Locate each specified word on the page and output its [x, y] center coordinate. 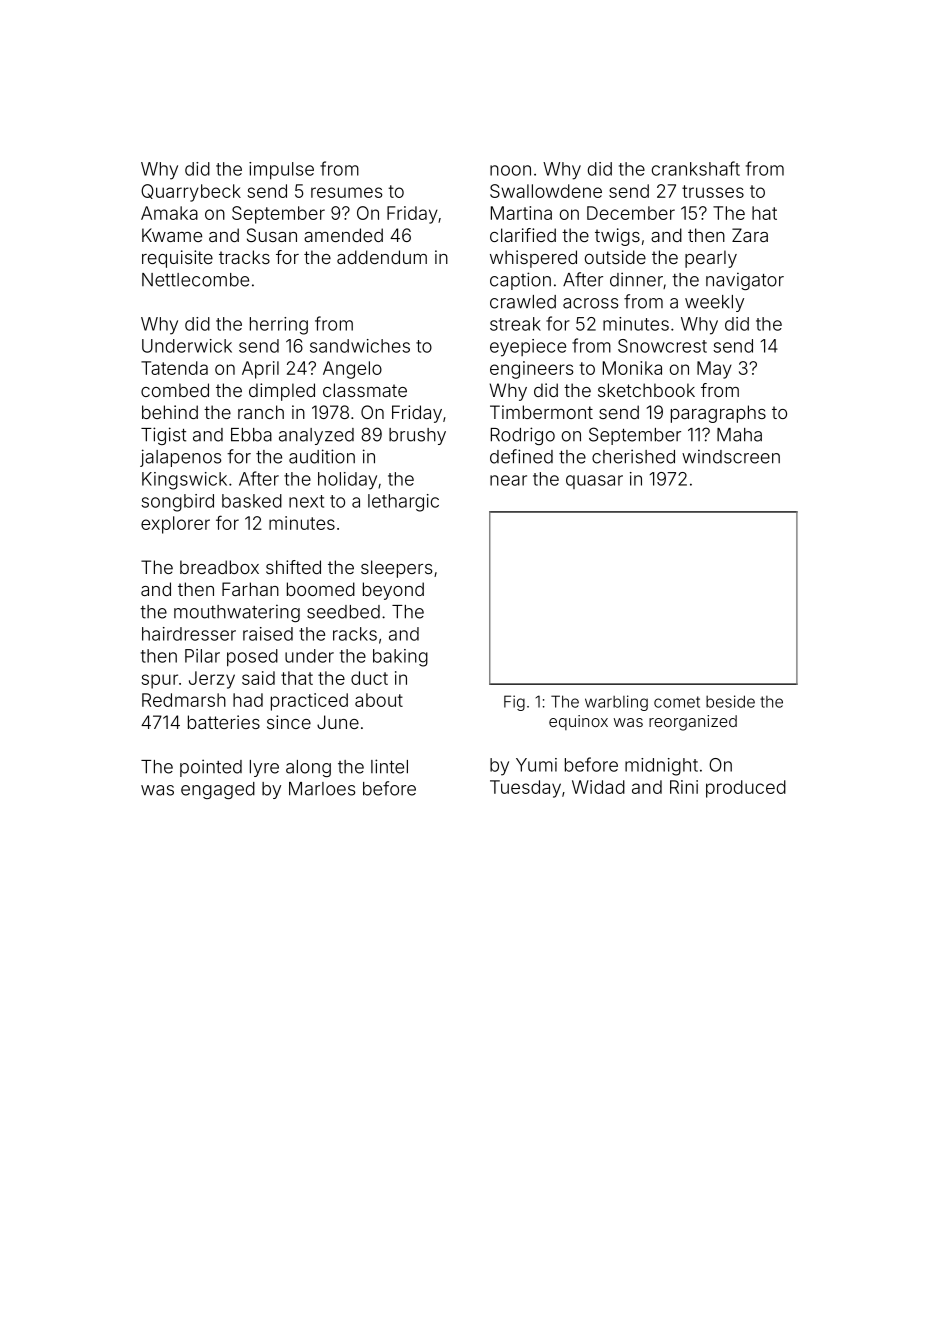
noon [510, 170]
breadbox [219, 567]
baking [400, 658]
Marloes [322, 789]
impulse [281, 171]
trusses [713, 191]
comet [677, 702]
